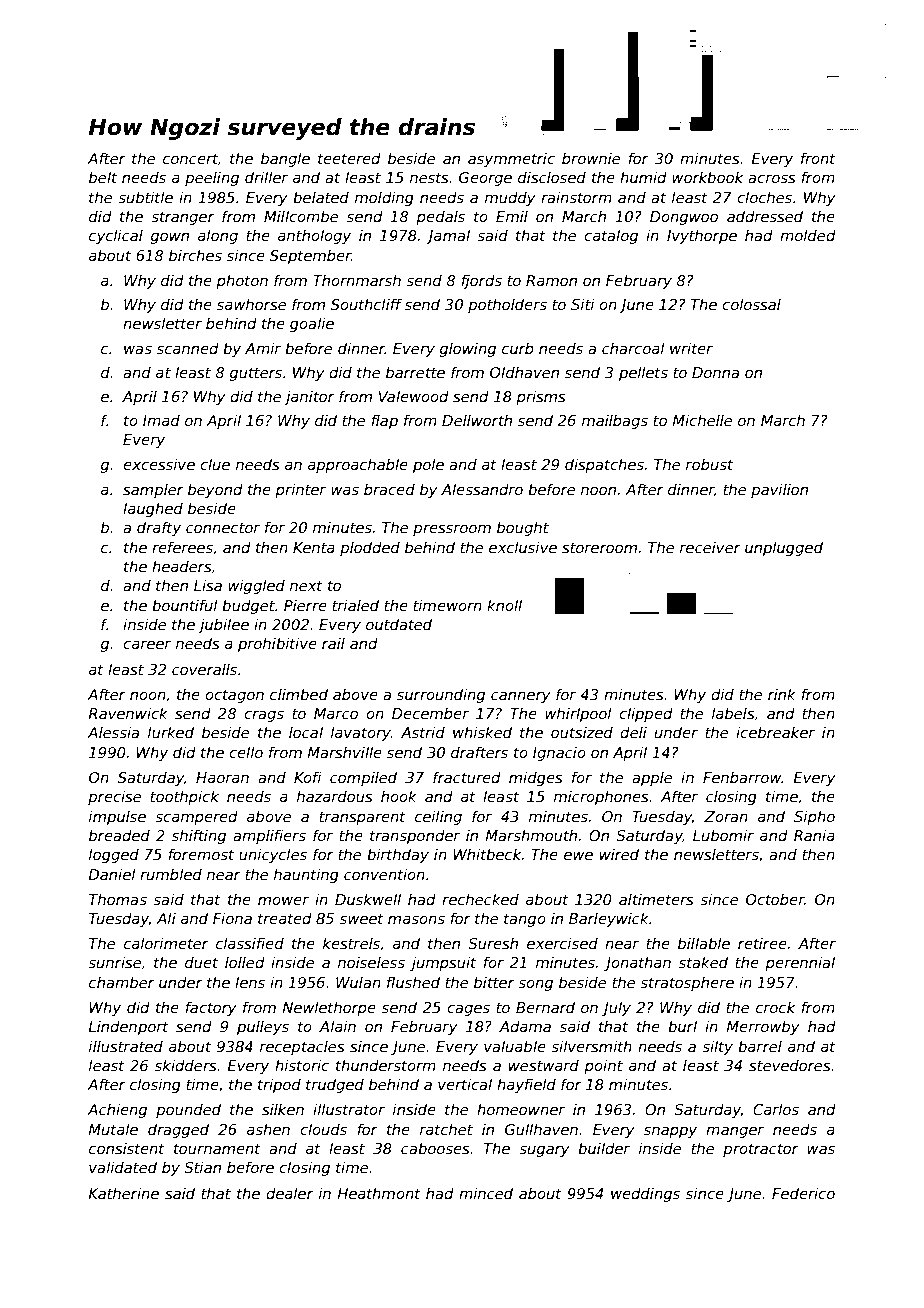  What do you see at coordinates (710, 547) in the screenshot?
I see `receiver` at bounding box center [710, 547].
